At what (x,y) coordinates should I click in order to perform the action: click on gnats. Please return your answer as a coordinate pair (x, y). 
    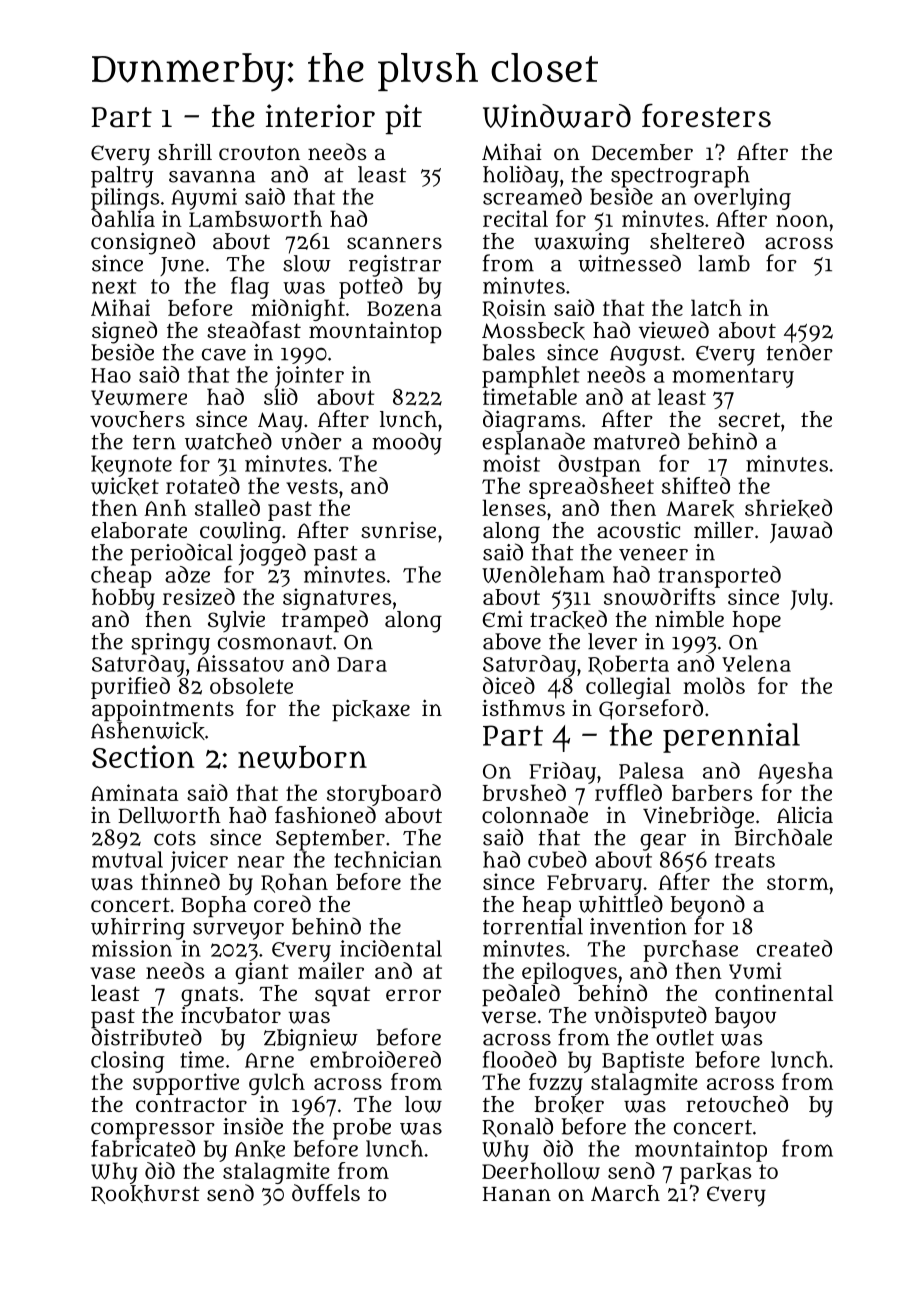
    Looking at the image, I should click on (209, 996).
